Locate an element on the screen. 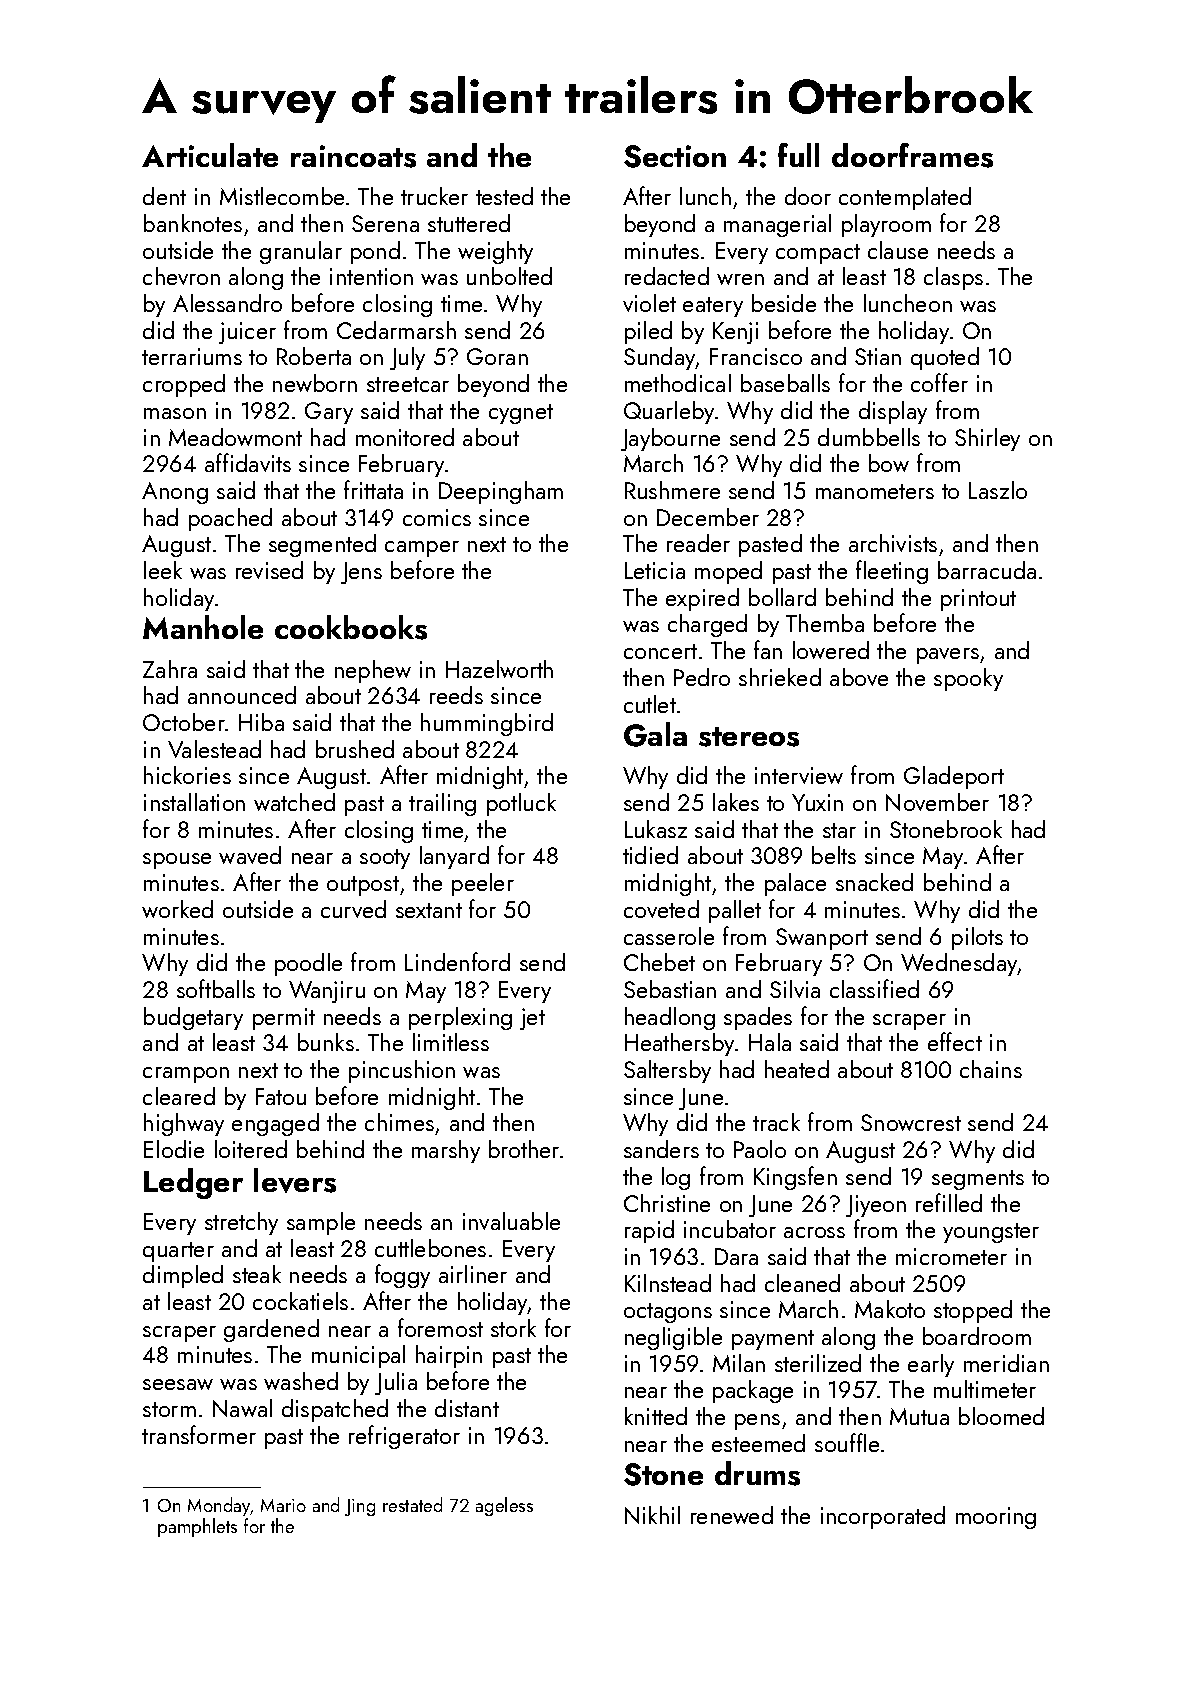  Nawal is located at coordinates (242, 1408).
